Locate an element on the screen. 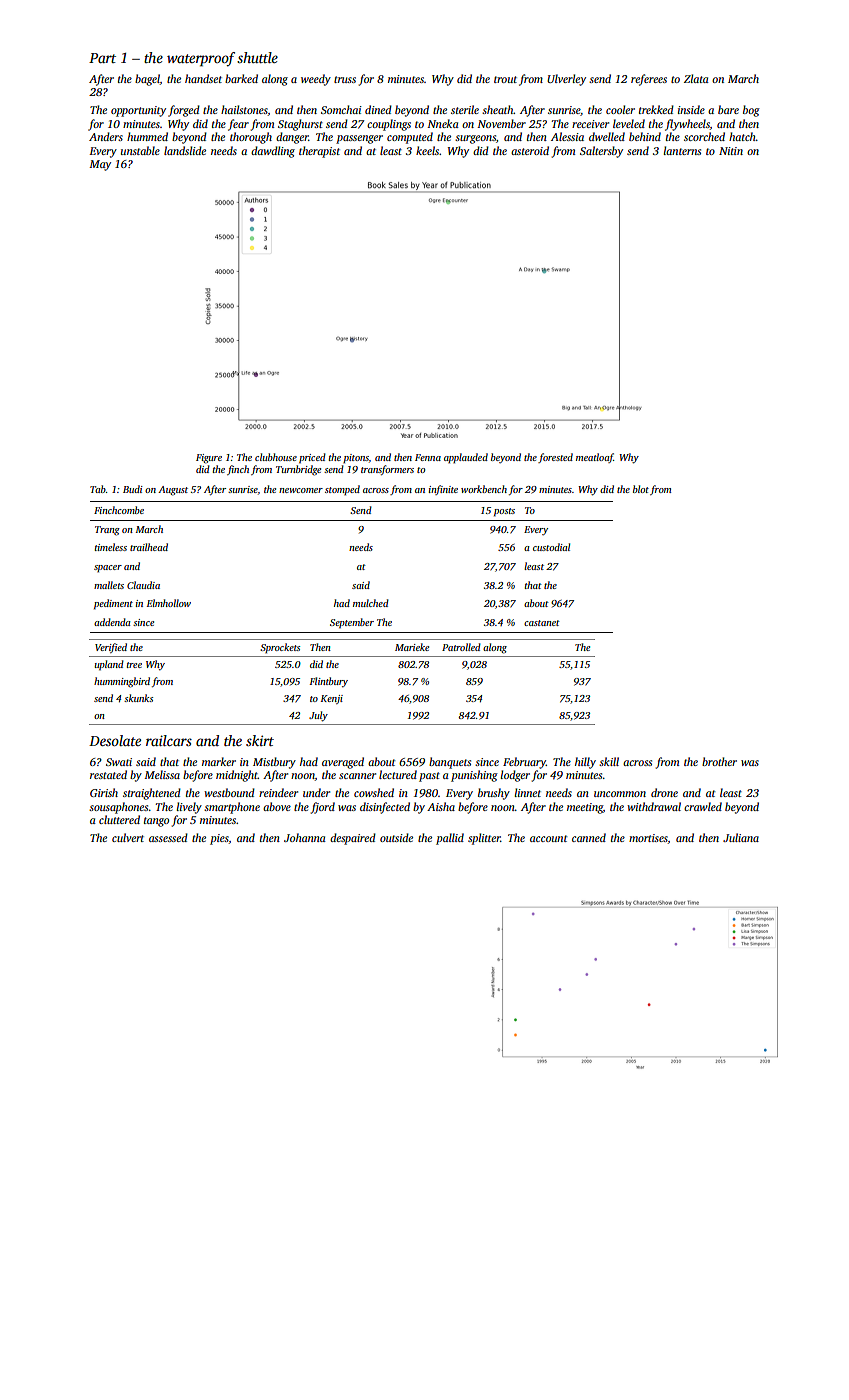  waterproof is located at coordinates (201, 59).
